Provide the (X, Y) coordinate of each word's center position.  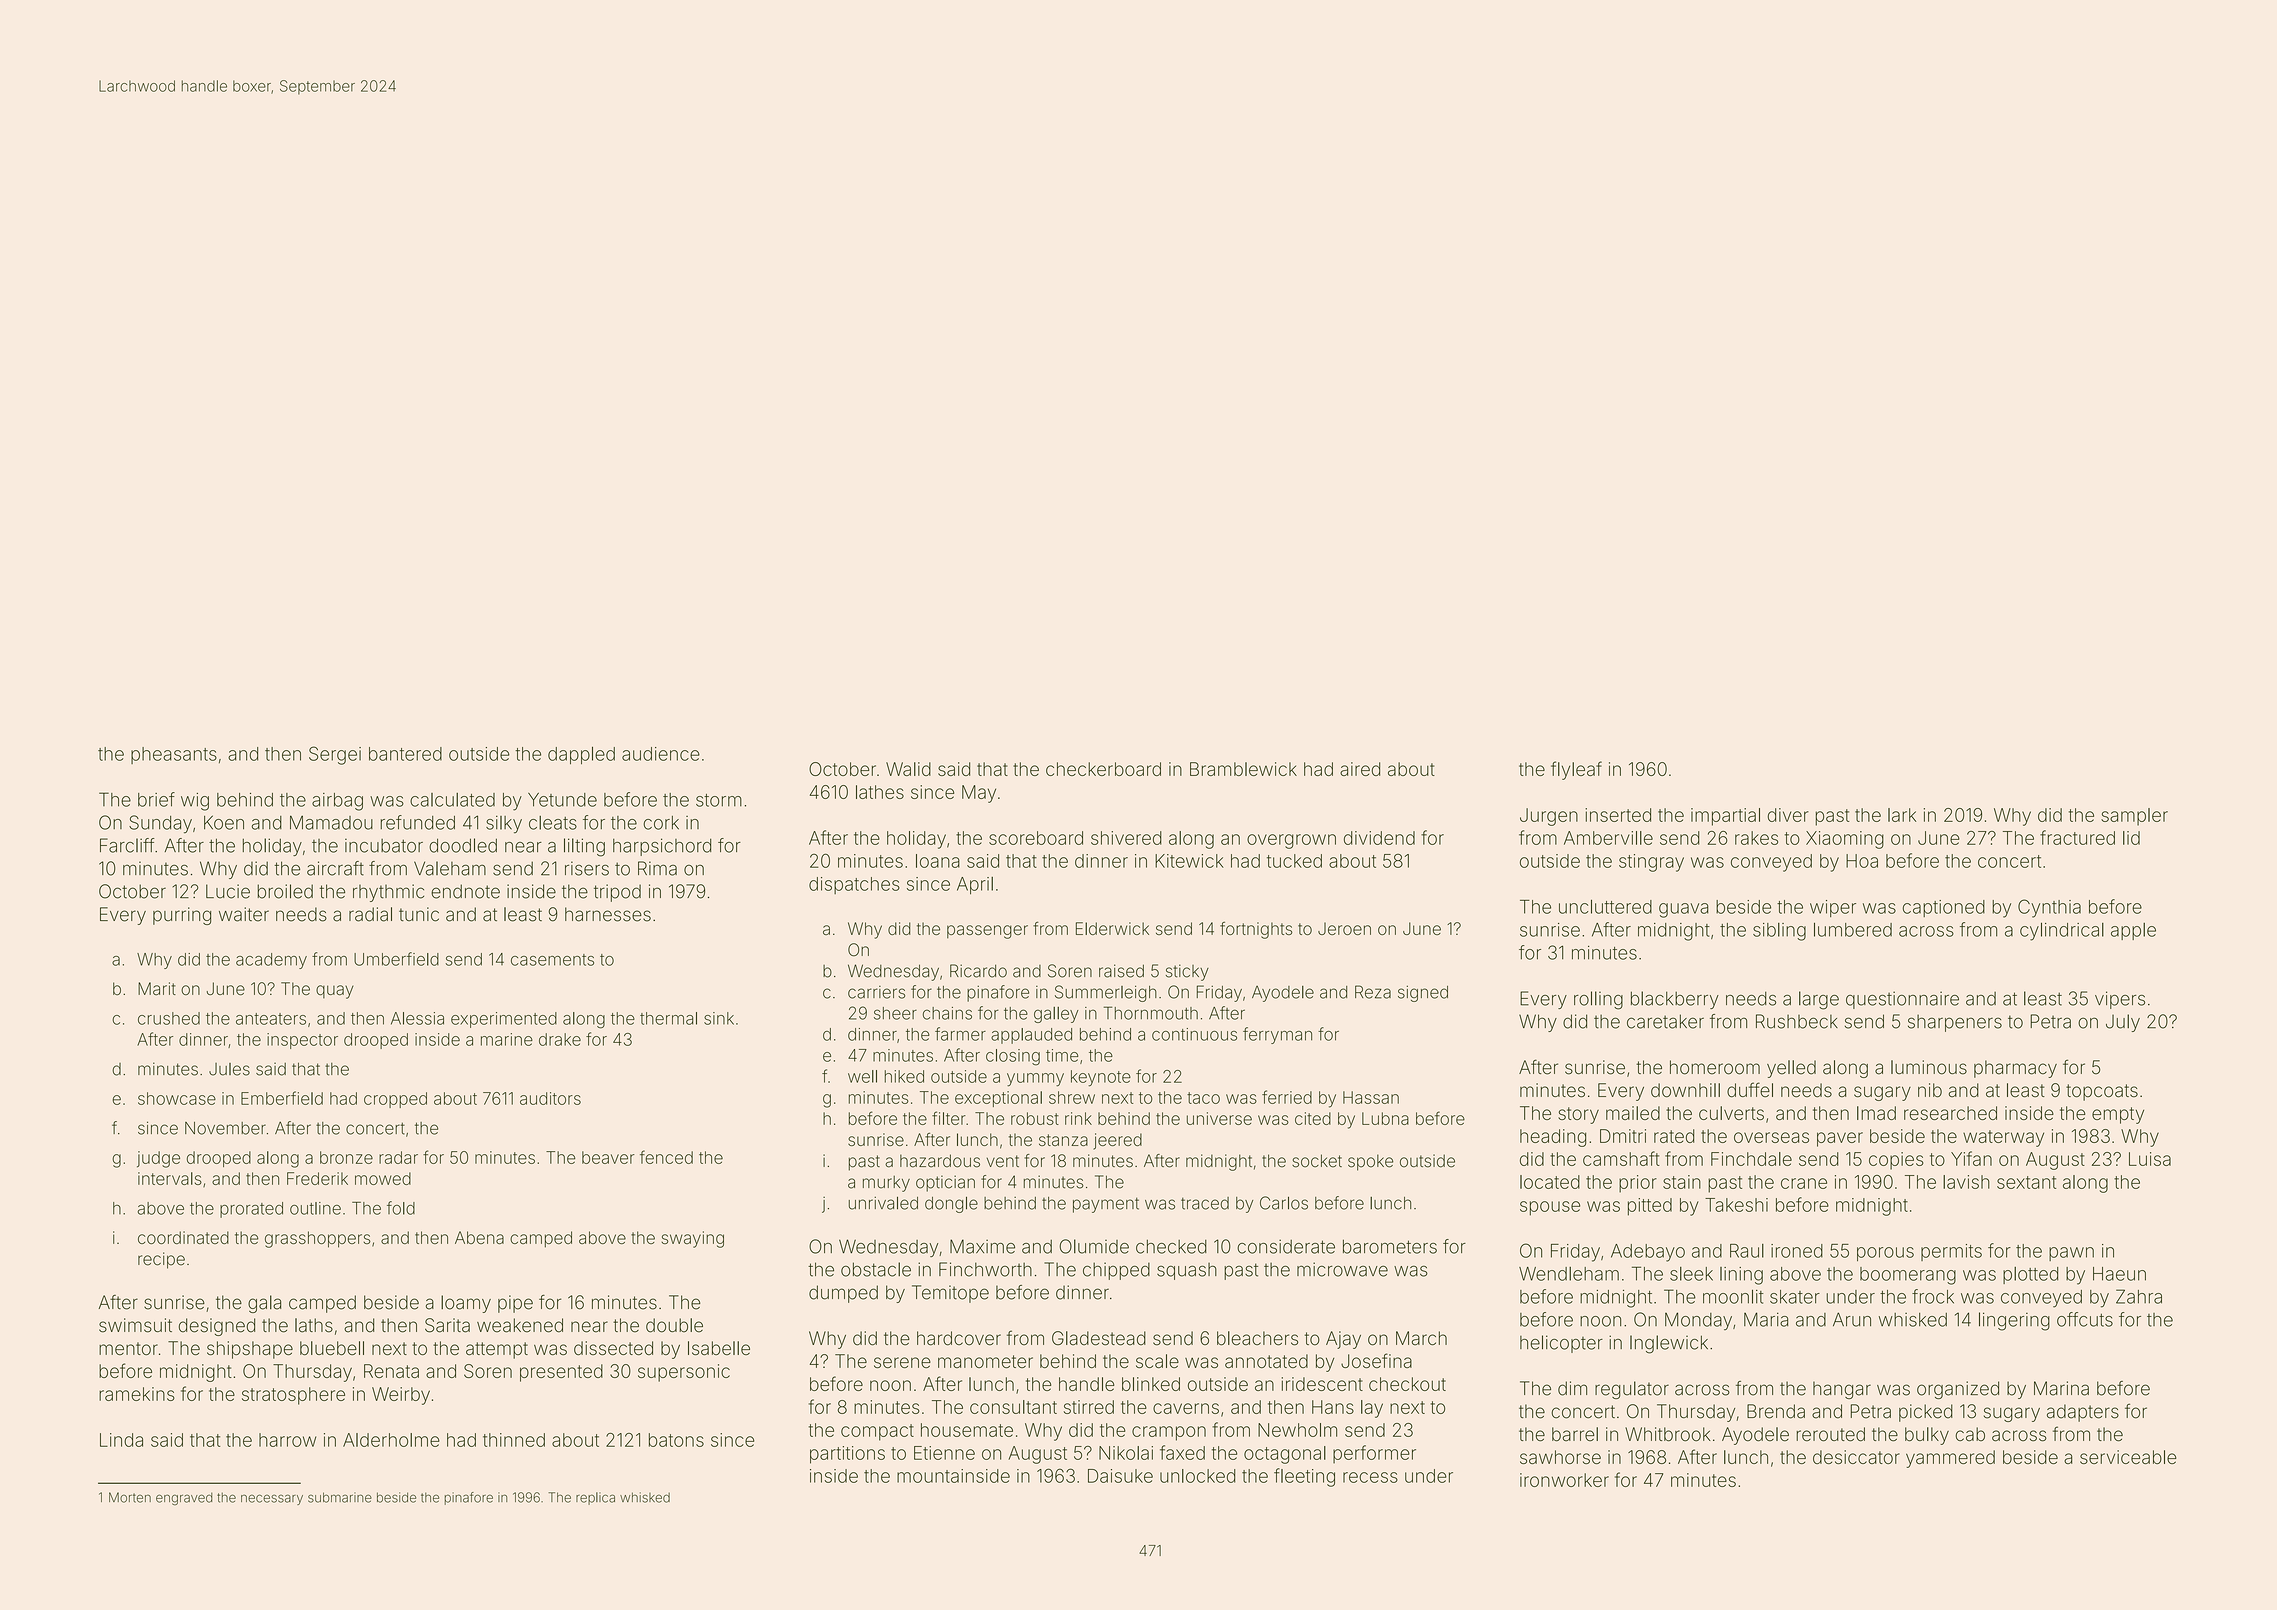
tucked (1294, 861)
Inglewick (1669, 1344)
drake (560, 1039)
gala (264, 1304)
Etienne (944, 1453)
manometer (985, 1361)
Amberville (1608, 838)
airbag (337, 802)
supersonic (684, 1373)
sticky (1187, 972)
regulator (1632, 1390)
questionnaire (1902, 1000)
